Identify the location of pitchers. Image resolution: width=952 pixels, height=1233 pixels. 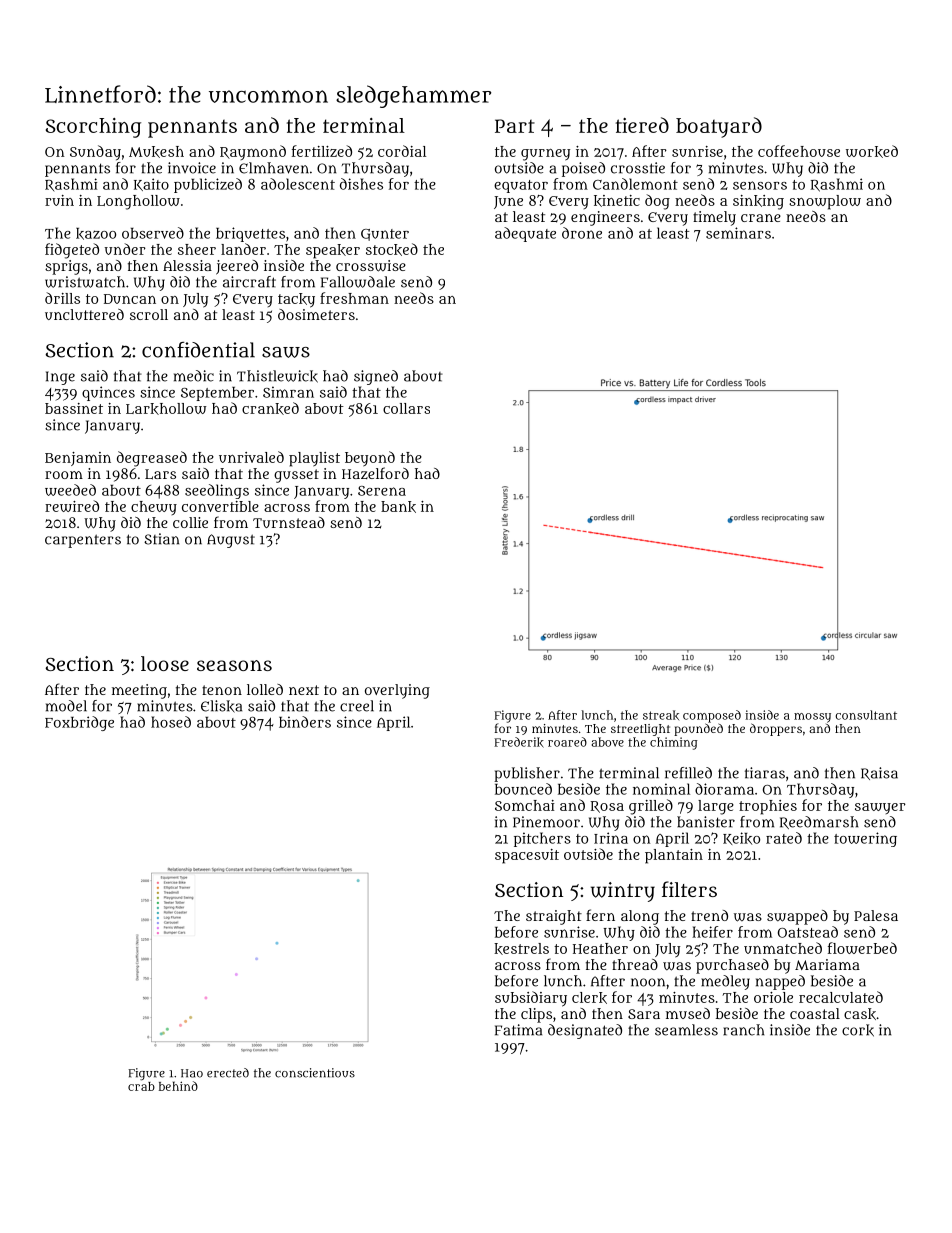
(542, 839).
